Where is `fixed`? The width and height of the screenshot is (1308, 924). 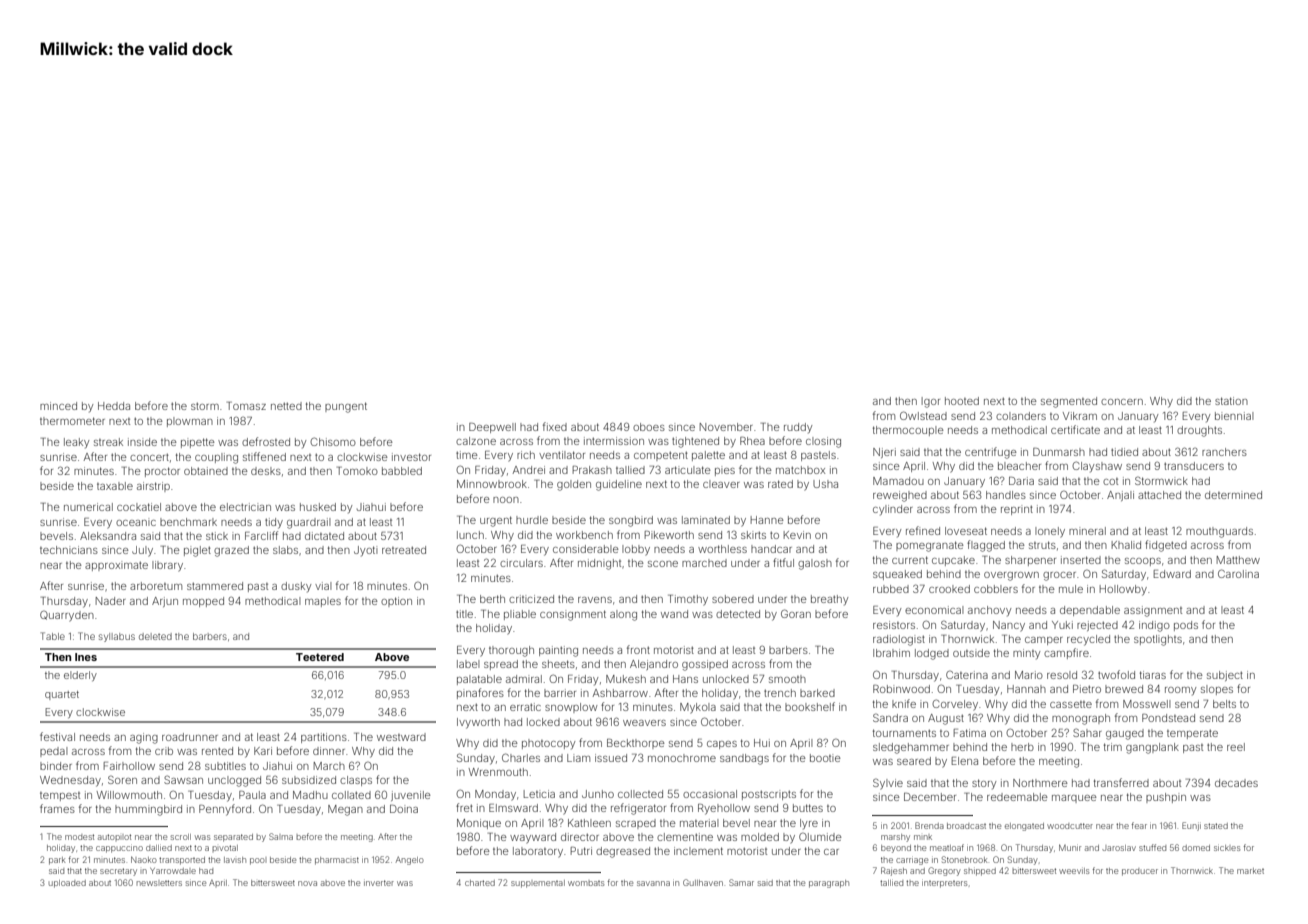 fixed is located at coordinates (555, 426).
